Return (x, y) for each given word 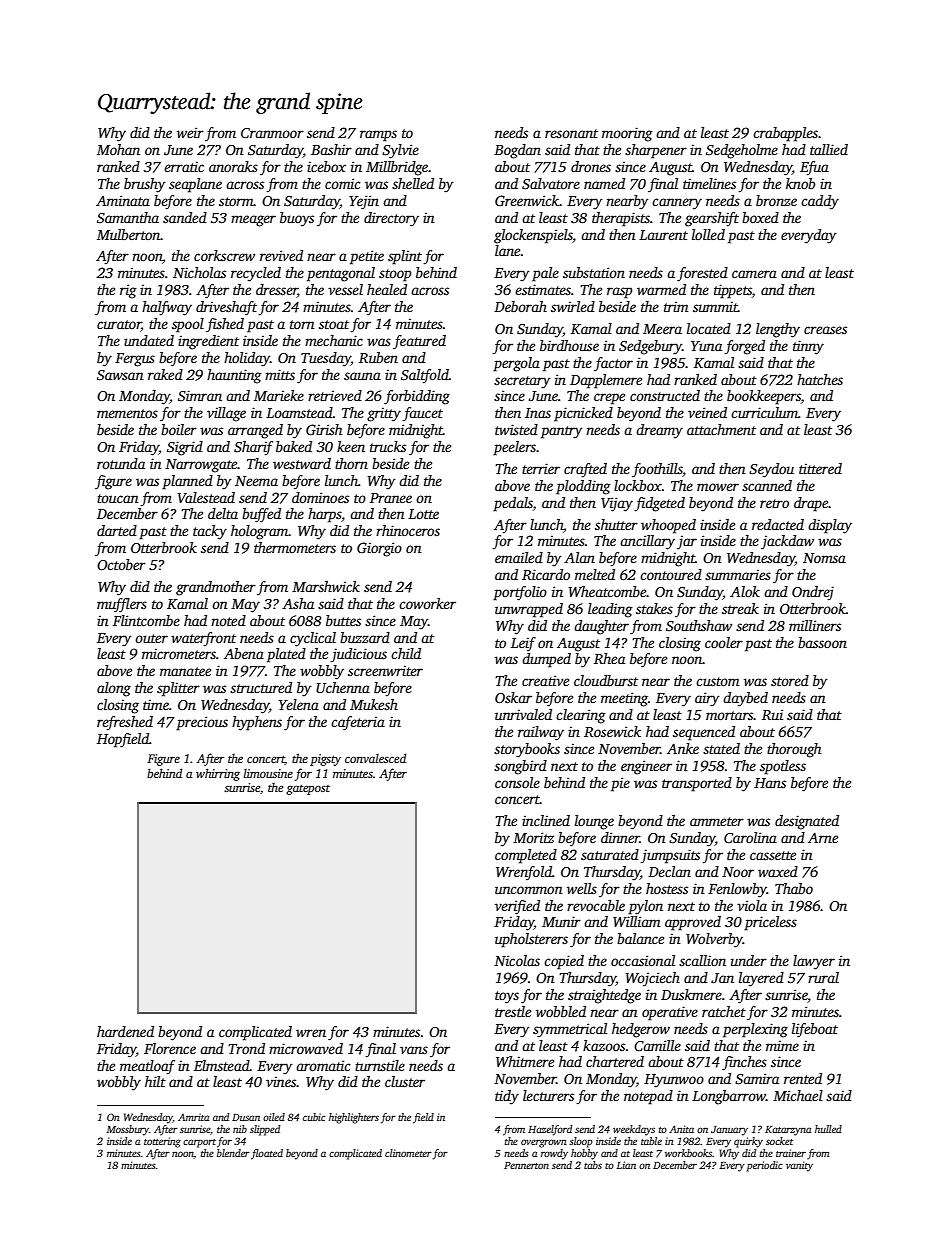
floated (267, 1154)
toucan (118, 498)
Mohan (118, 149)
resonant (571, 133)
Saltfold (425, 376)
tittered (820, 468)
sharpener (656, 151)
